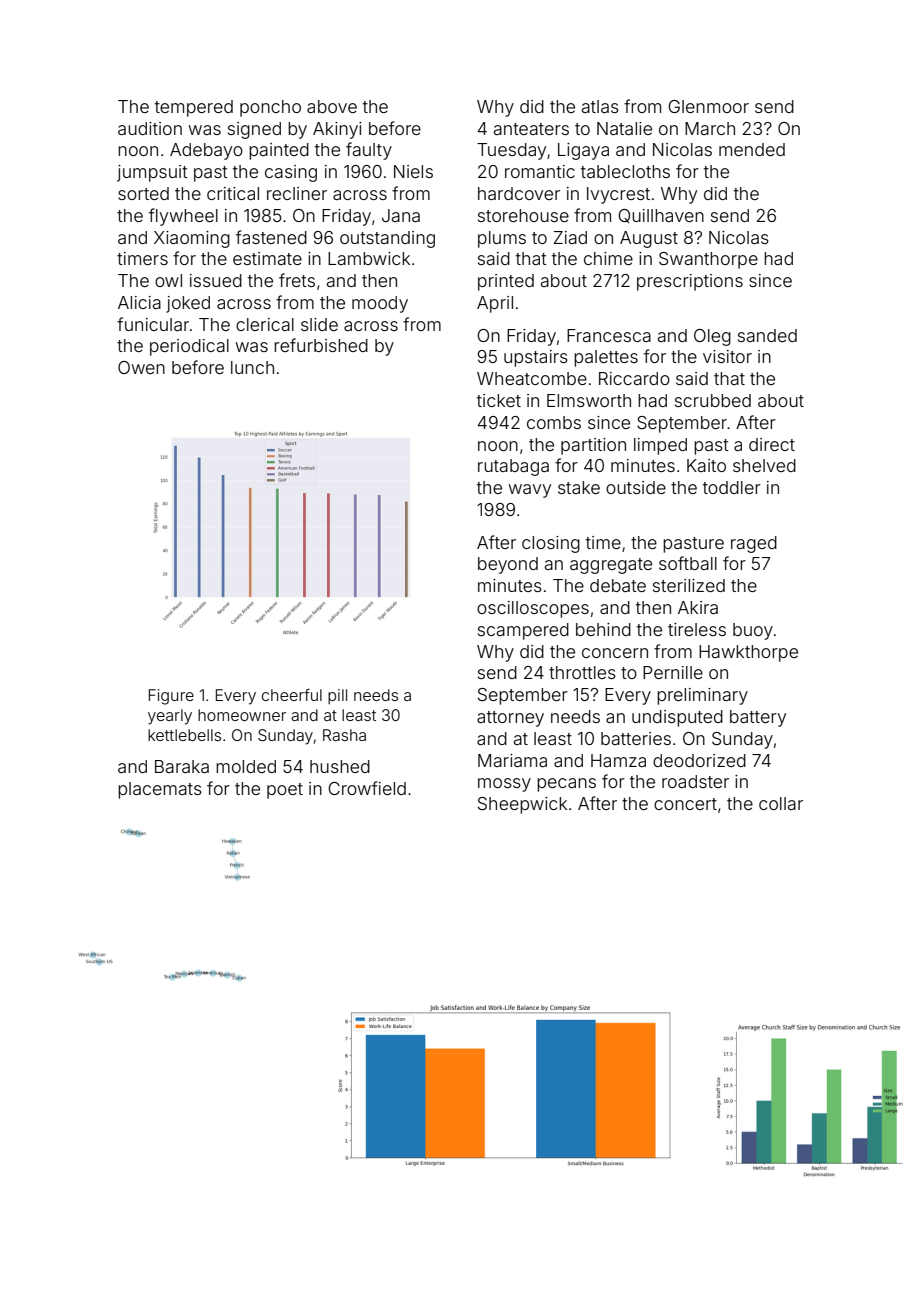  I want to click on Swanthorpe, so click(708, 260).
